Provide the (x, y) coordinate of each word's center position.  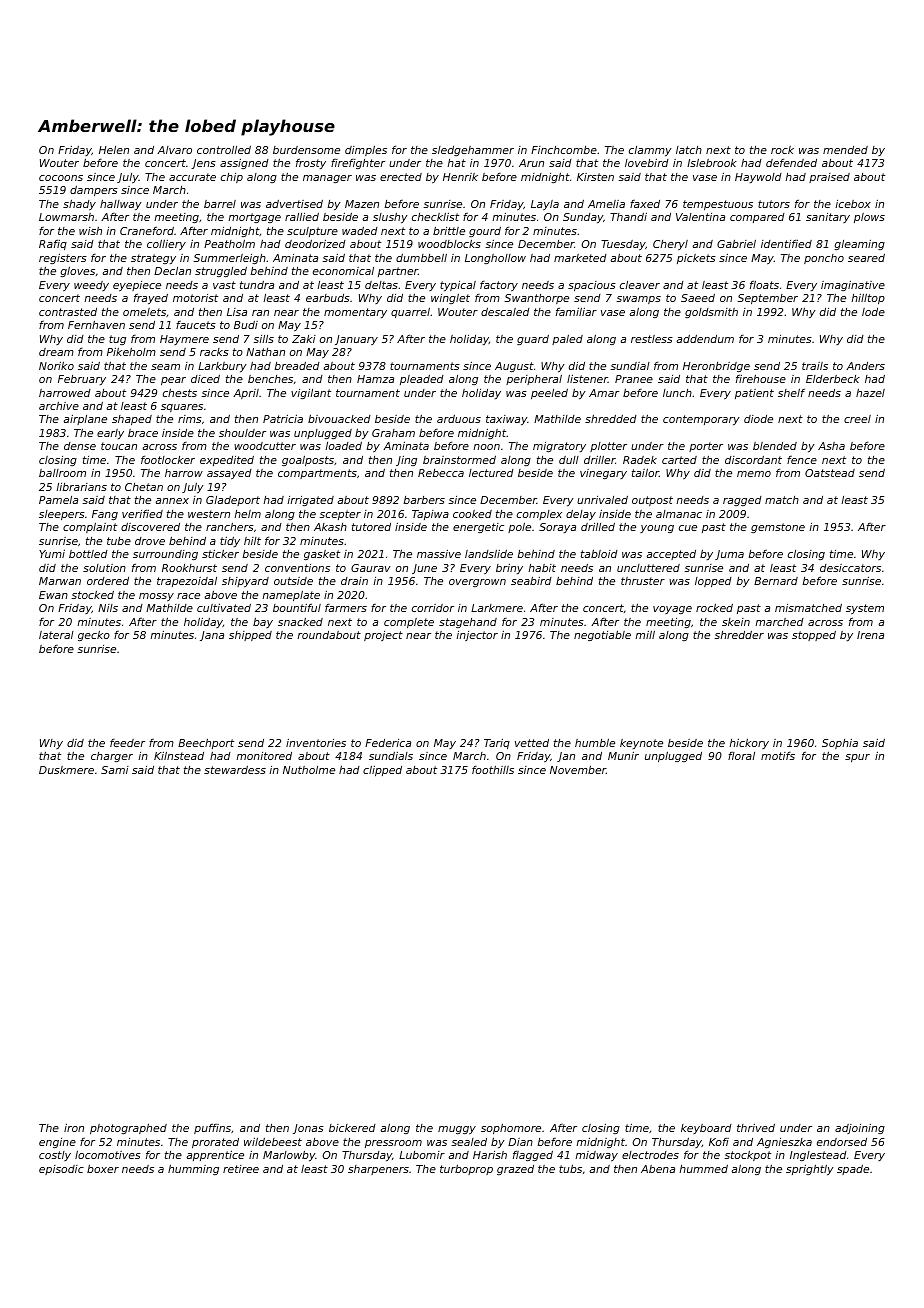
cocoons (61, 178)
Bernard (776, 581)
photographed (128, 1128)
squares (182, 408)
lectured (491, 473)
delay (581, 515)
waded (360, 231)
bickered (352, 1128)
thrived (756, 1127)
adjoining (860, 1128)
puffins (212, 1128)
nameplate (291, 595)
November (578, 769)
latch (689, 150)
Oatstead (830, 473)
